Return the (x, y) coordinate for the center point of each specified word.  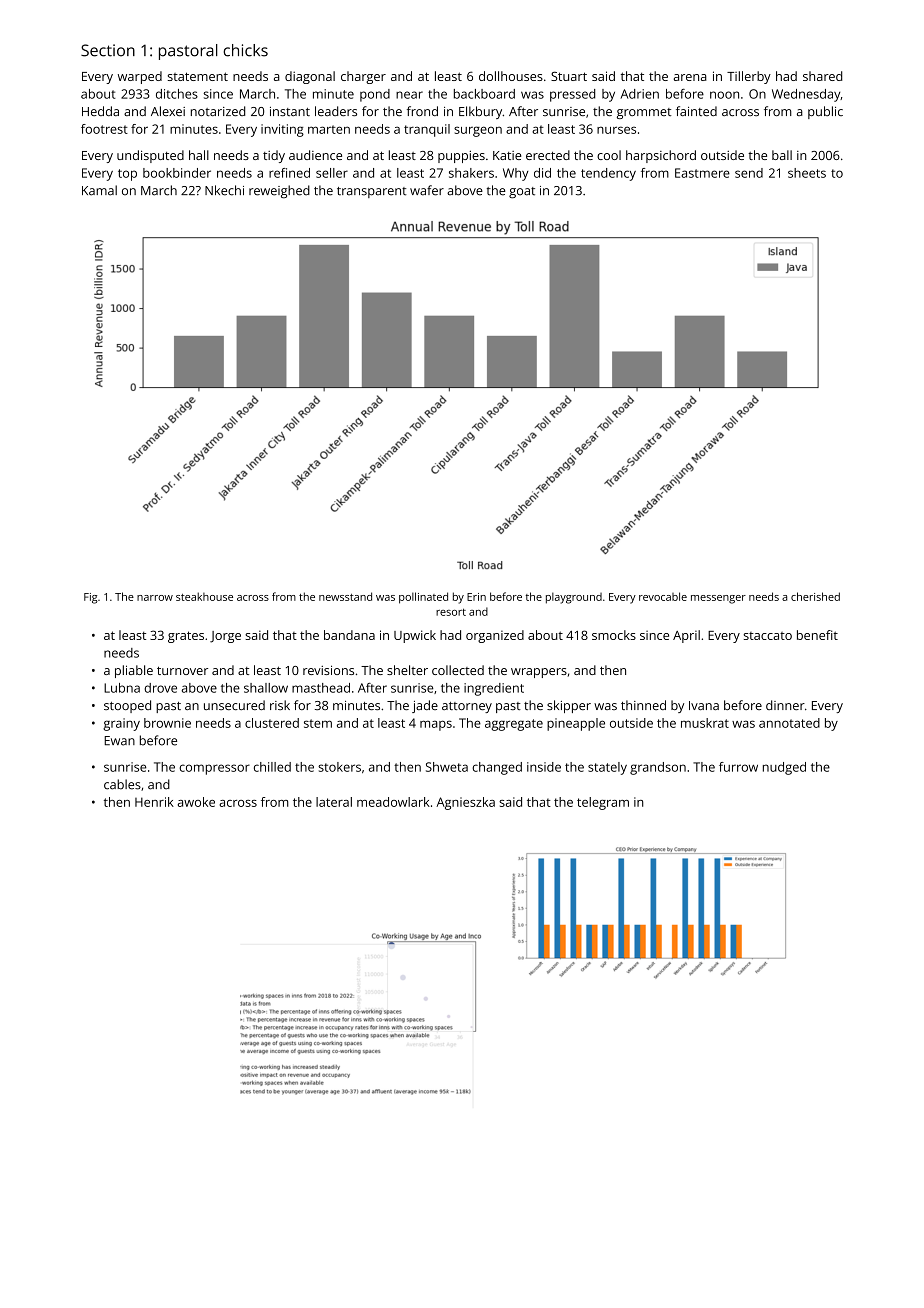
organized (495, 636)
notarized (218, 111)
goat (522, 193)
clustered (272, 723)
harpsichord (661, 156)
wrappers (539, 673)
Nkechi (224, 190)
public (825, 112)
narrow (155, 598)
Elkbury (480, 112)
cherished (815, 596)
